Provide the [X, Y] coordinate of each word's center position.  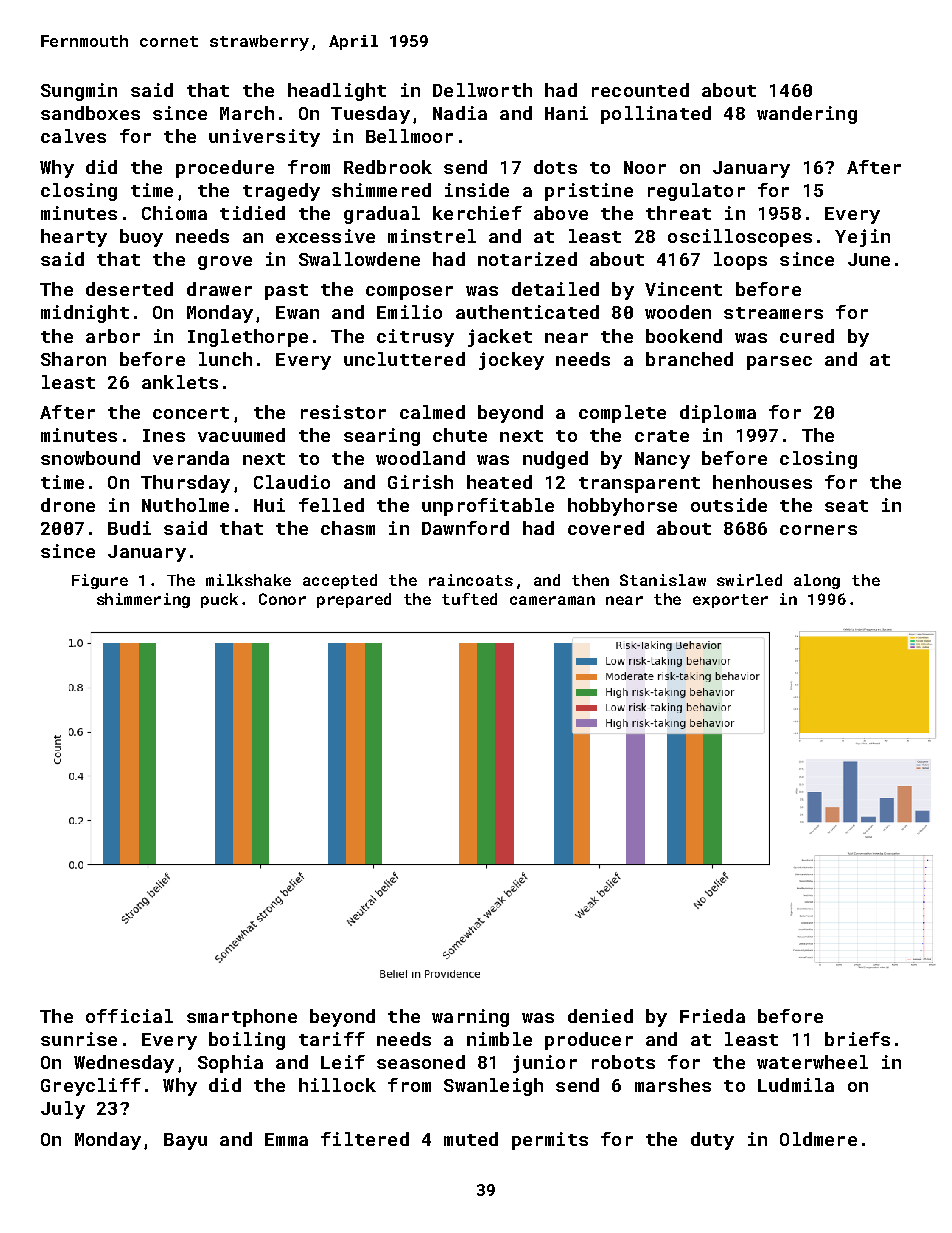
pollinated [656, 115]
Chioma [174, 213]
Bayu [185, 1141]
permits [550, 1141]
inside [477, 190]
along [817, 581]
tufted [469, 599]
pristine [589, 192]
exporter [730, 601]
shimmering [143, 600]
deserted [129, 289]
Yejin [862, 238]
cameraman [552, 600]
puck [219, 600]
